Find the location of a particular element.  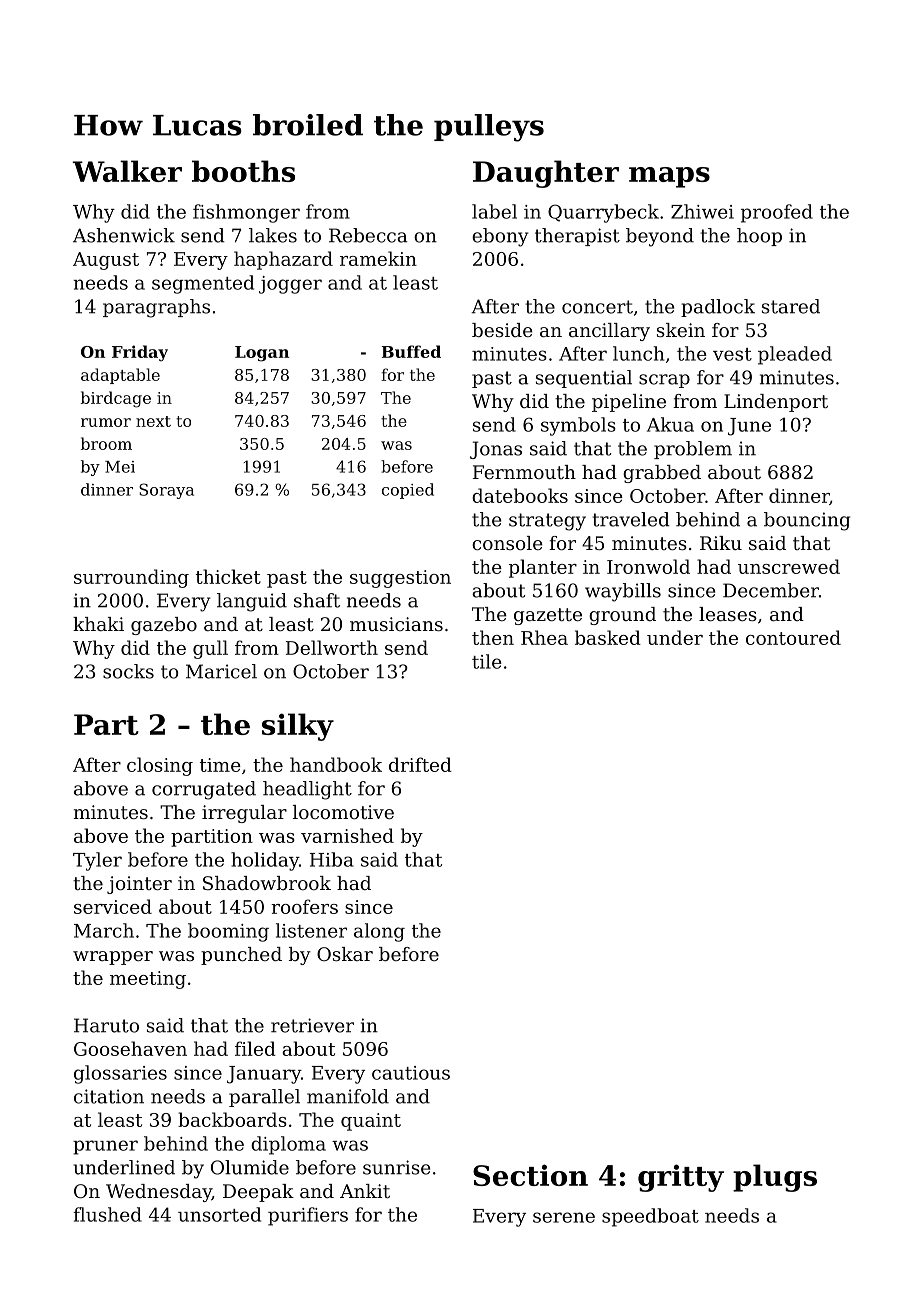

booths is located at coordinates (243, 171).
